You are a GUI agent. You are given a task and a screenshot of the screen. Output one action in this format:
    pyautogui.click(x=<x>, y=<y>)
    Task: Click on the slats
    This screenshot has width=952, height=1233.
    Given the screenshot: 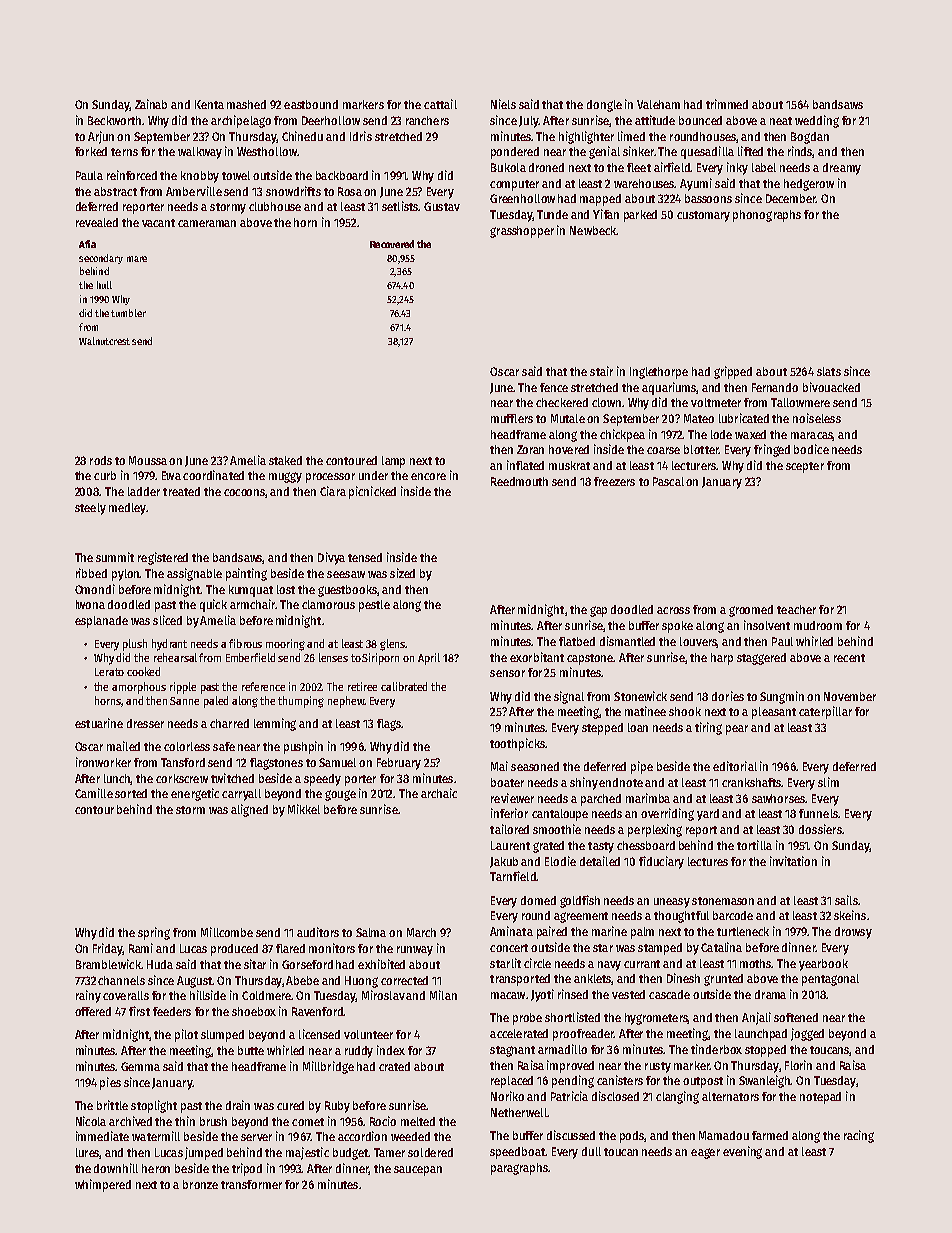 What is the action you would take?
    pyautogui.click(x=829, y=371)
